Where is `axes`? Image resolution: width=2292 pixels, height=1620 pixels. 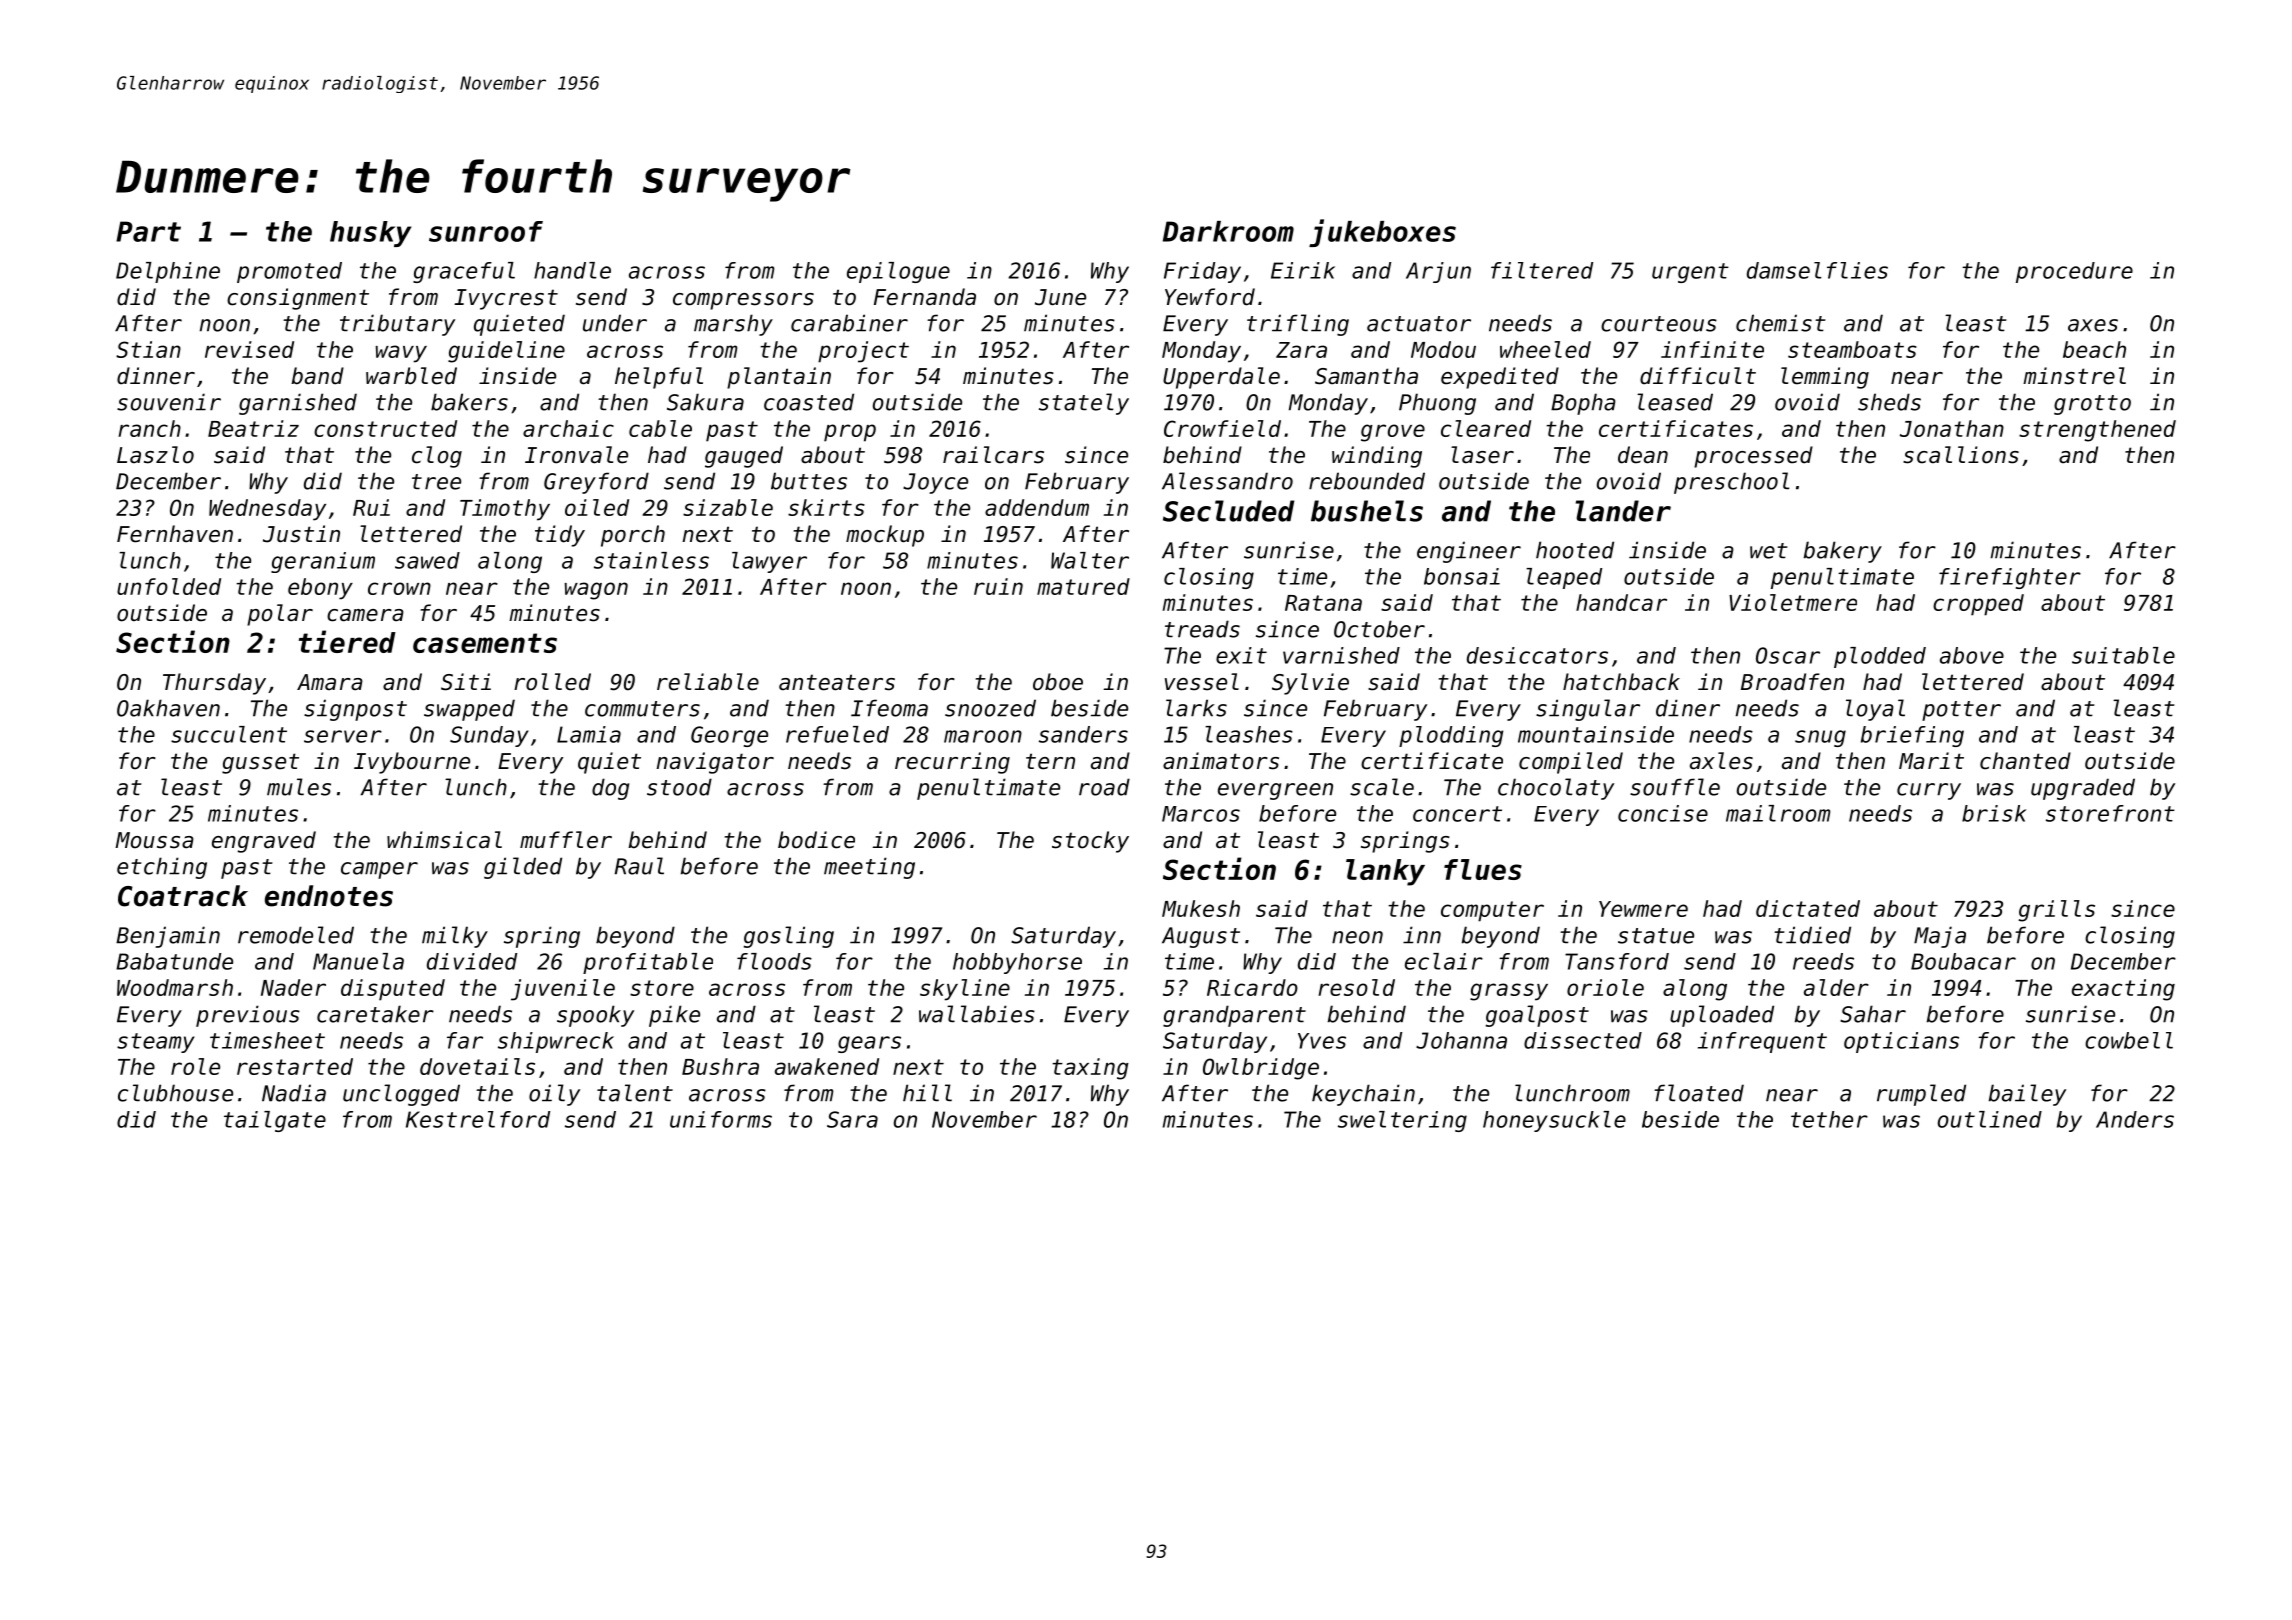 axes is located at coordinates (2093, 325).
